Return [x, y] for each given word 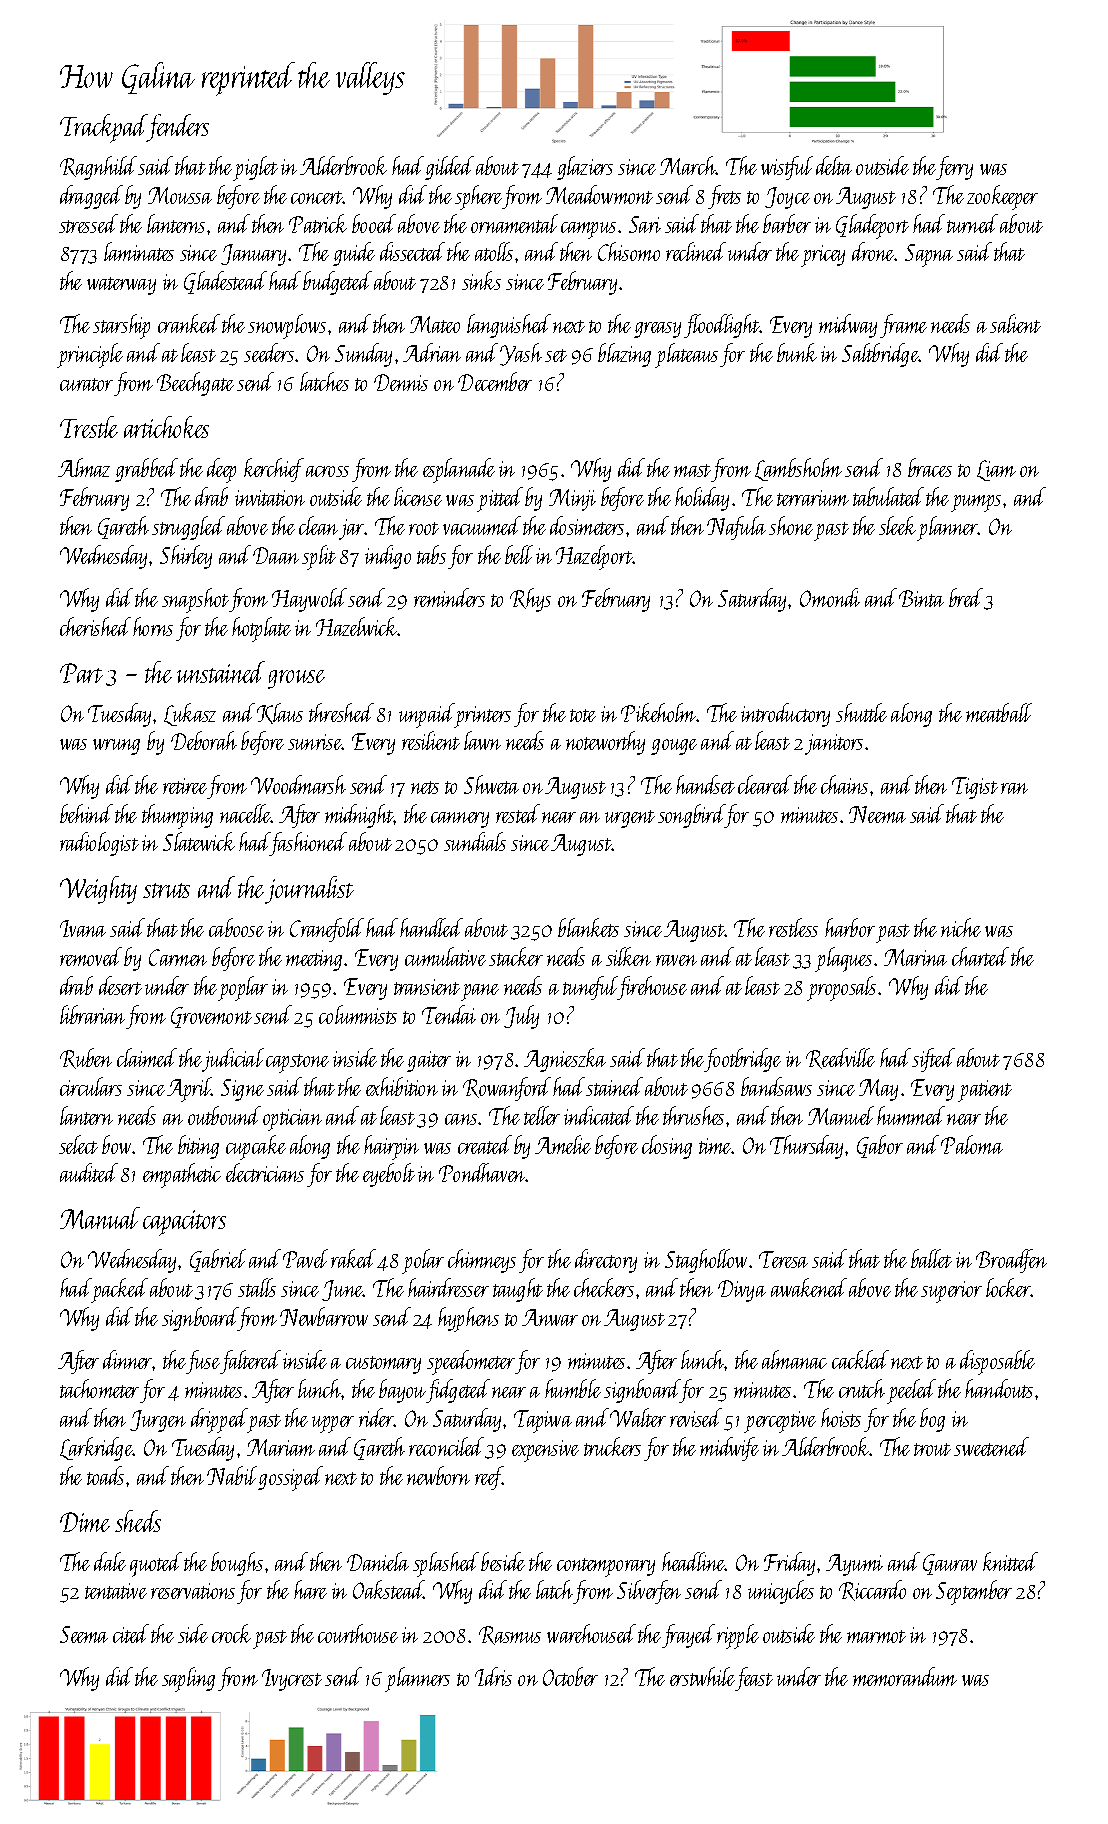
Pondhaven [482, 1172]
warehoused [591, 1633]
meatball [999, 712]
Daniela [378, 1561]
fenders [178, 127]
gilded [449, 168]
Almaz [84, 467]
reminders [449, 597]
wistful [787, 168]
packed [120, 1290]
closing [667, 1147]
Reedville [840, 1058]
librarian [92, 1014]
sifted [934, 1060]
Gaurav [950, 1564]
